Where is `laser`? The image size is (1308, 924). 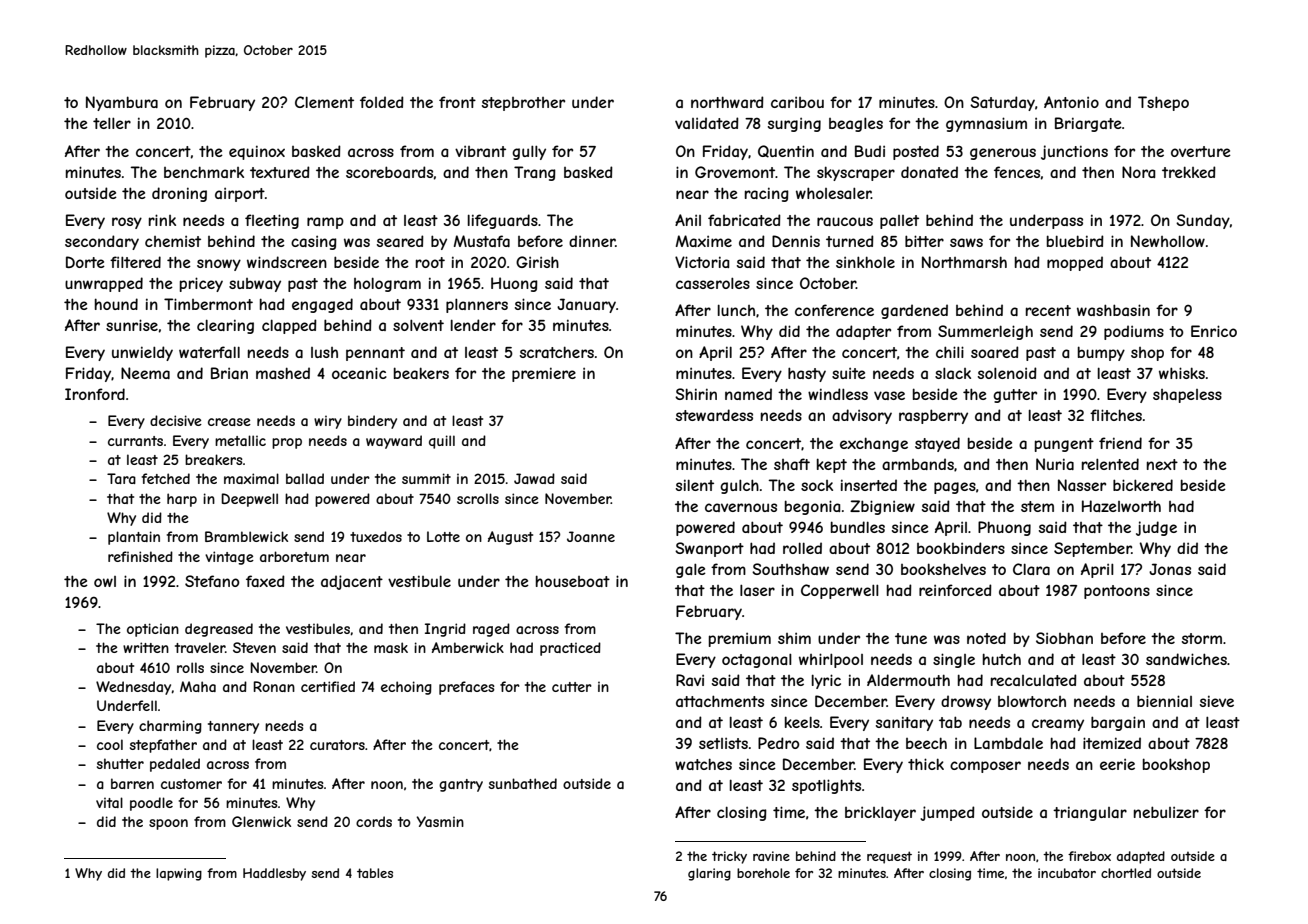
laser is located at coordinates (757, 590).
